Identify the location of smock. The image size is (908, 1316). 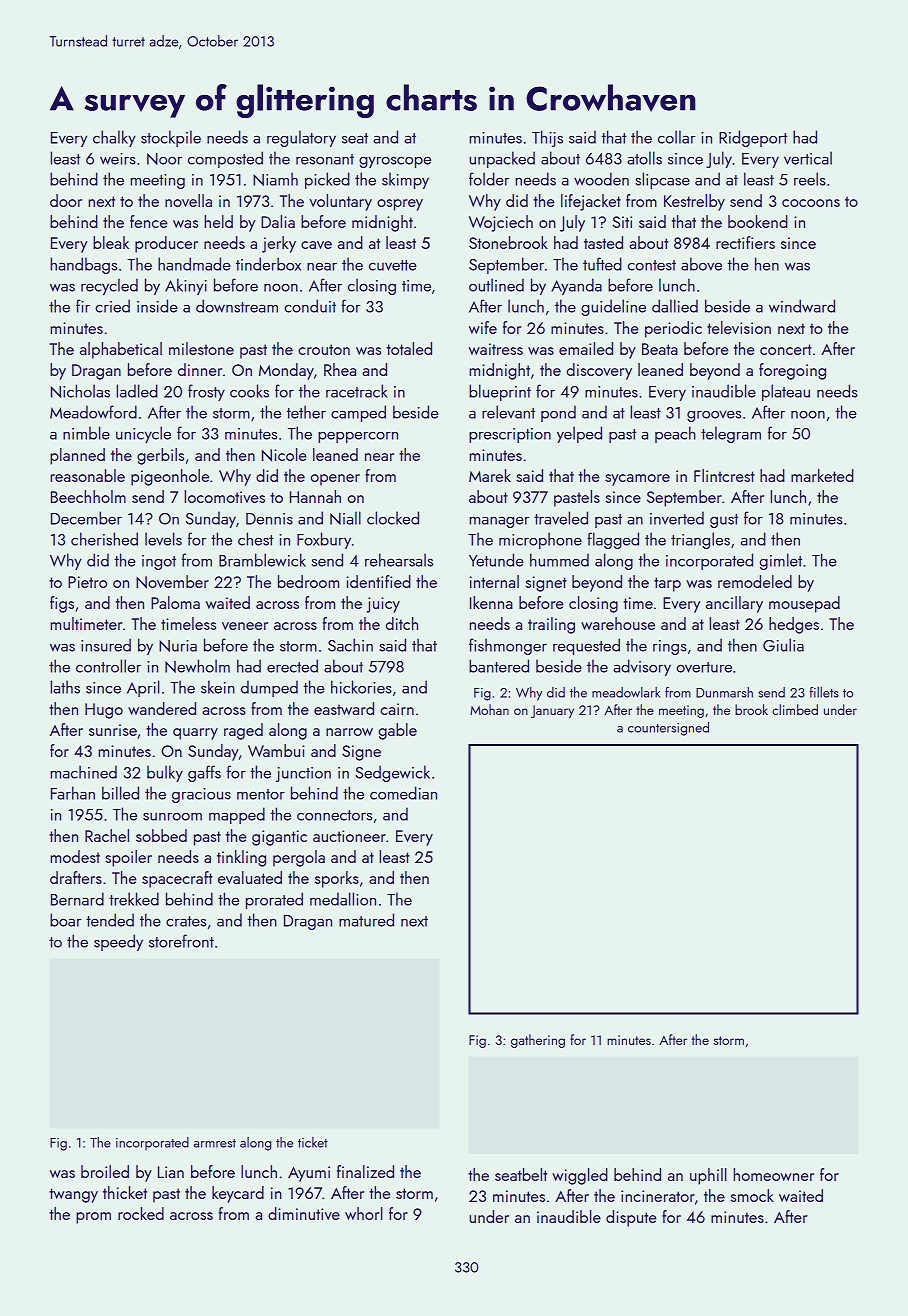
(752, 1195).
